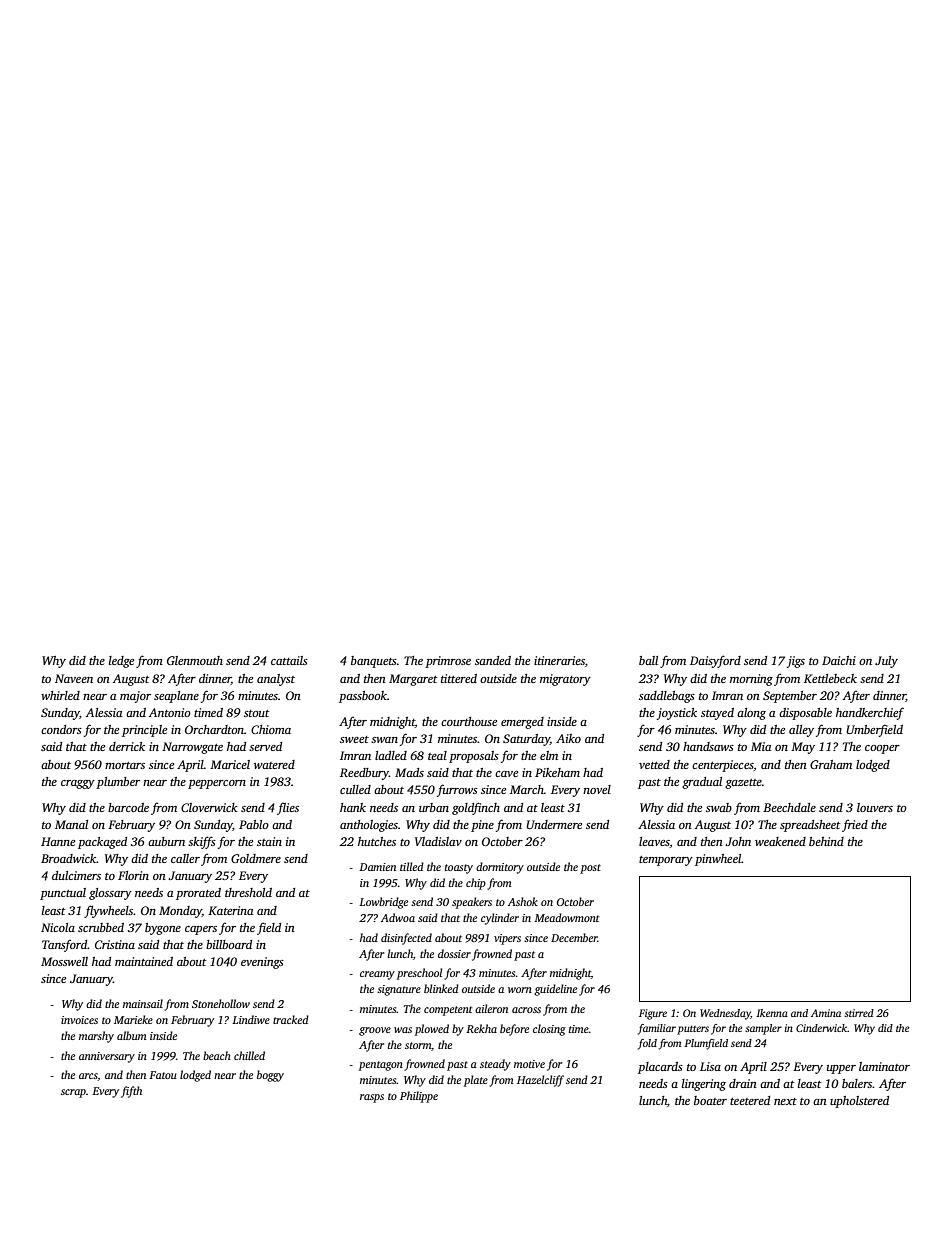  What do you see at coordinates (364, 774) in the screenshot?
I see `Reedbury` at bounding box center [364, 774].
